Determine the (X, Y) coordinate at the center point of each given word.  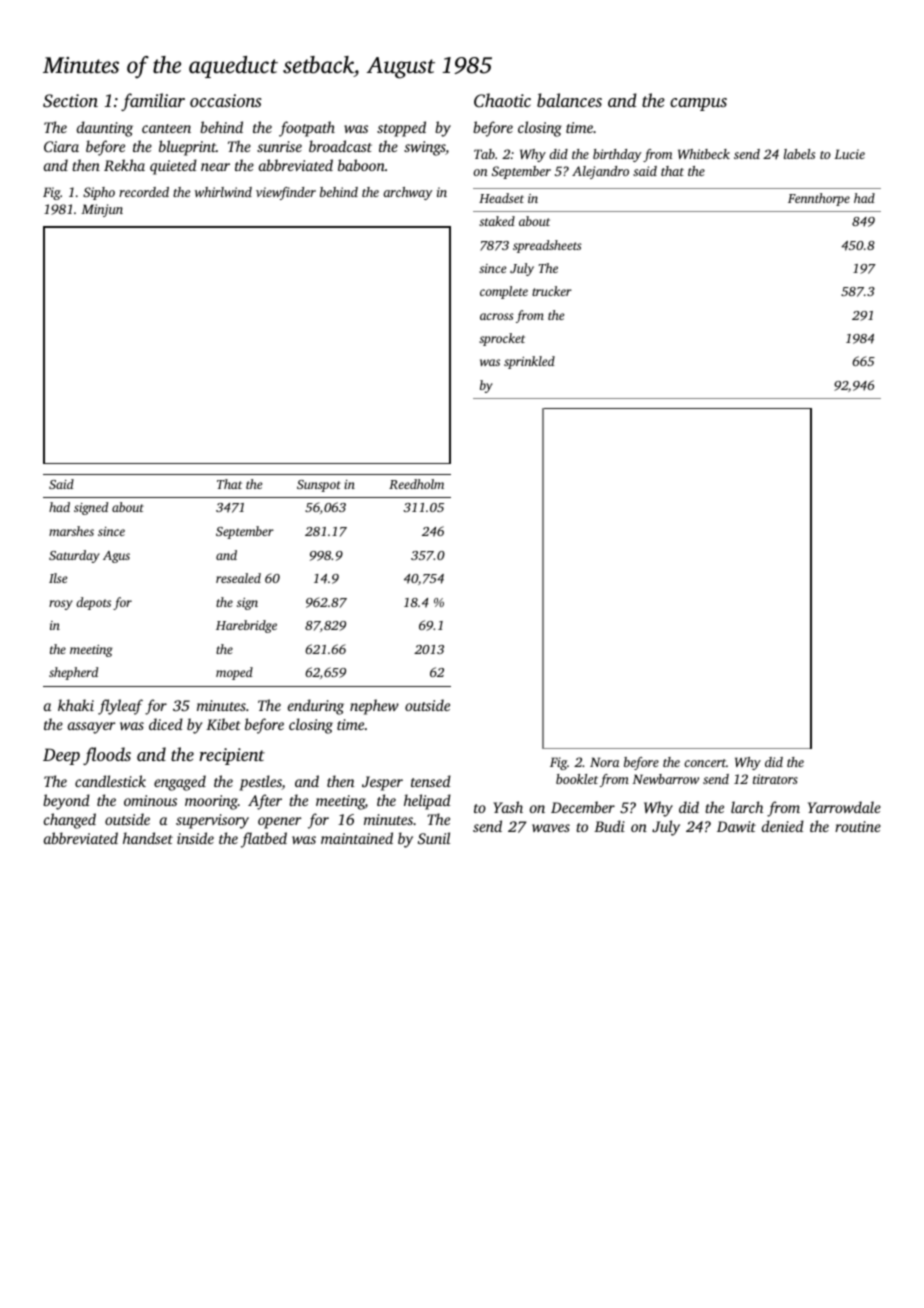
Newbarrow (665, 779)
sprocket (502, 339)
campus (698, 104)
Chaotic (502, 100)
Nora (604, 762)
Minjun (102, 210)
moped (234, 673)
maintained (357, 838)
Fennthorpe (819, 199)
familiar (153, 102)
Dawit (736, 826)
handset (148, 838)
